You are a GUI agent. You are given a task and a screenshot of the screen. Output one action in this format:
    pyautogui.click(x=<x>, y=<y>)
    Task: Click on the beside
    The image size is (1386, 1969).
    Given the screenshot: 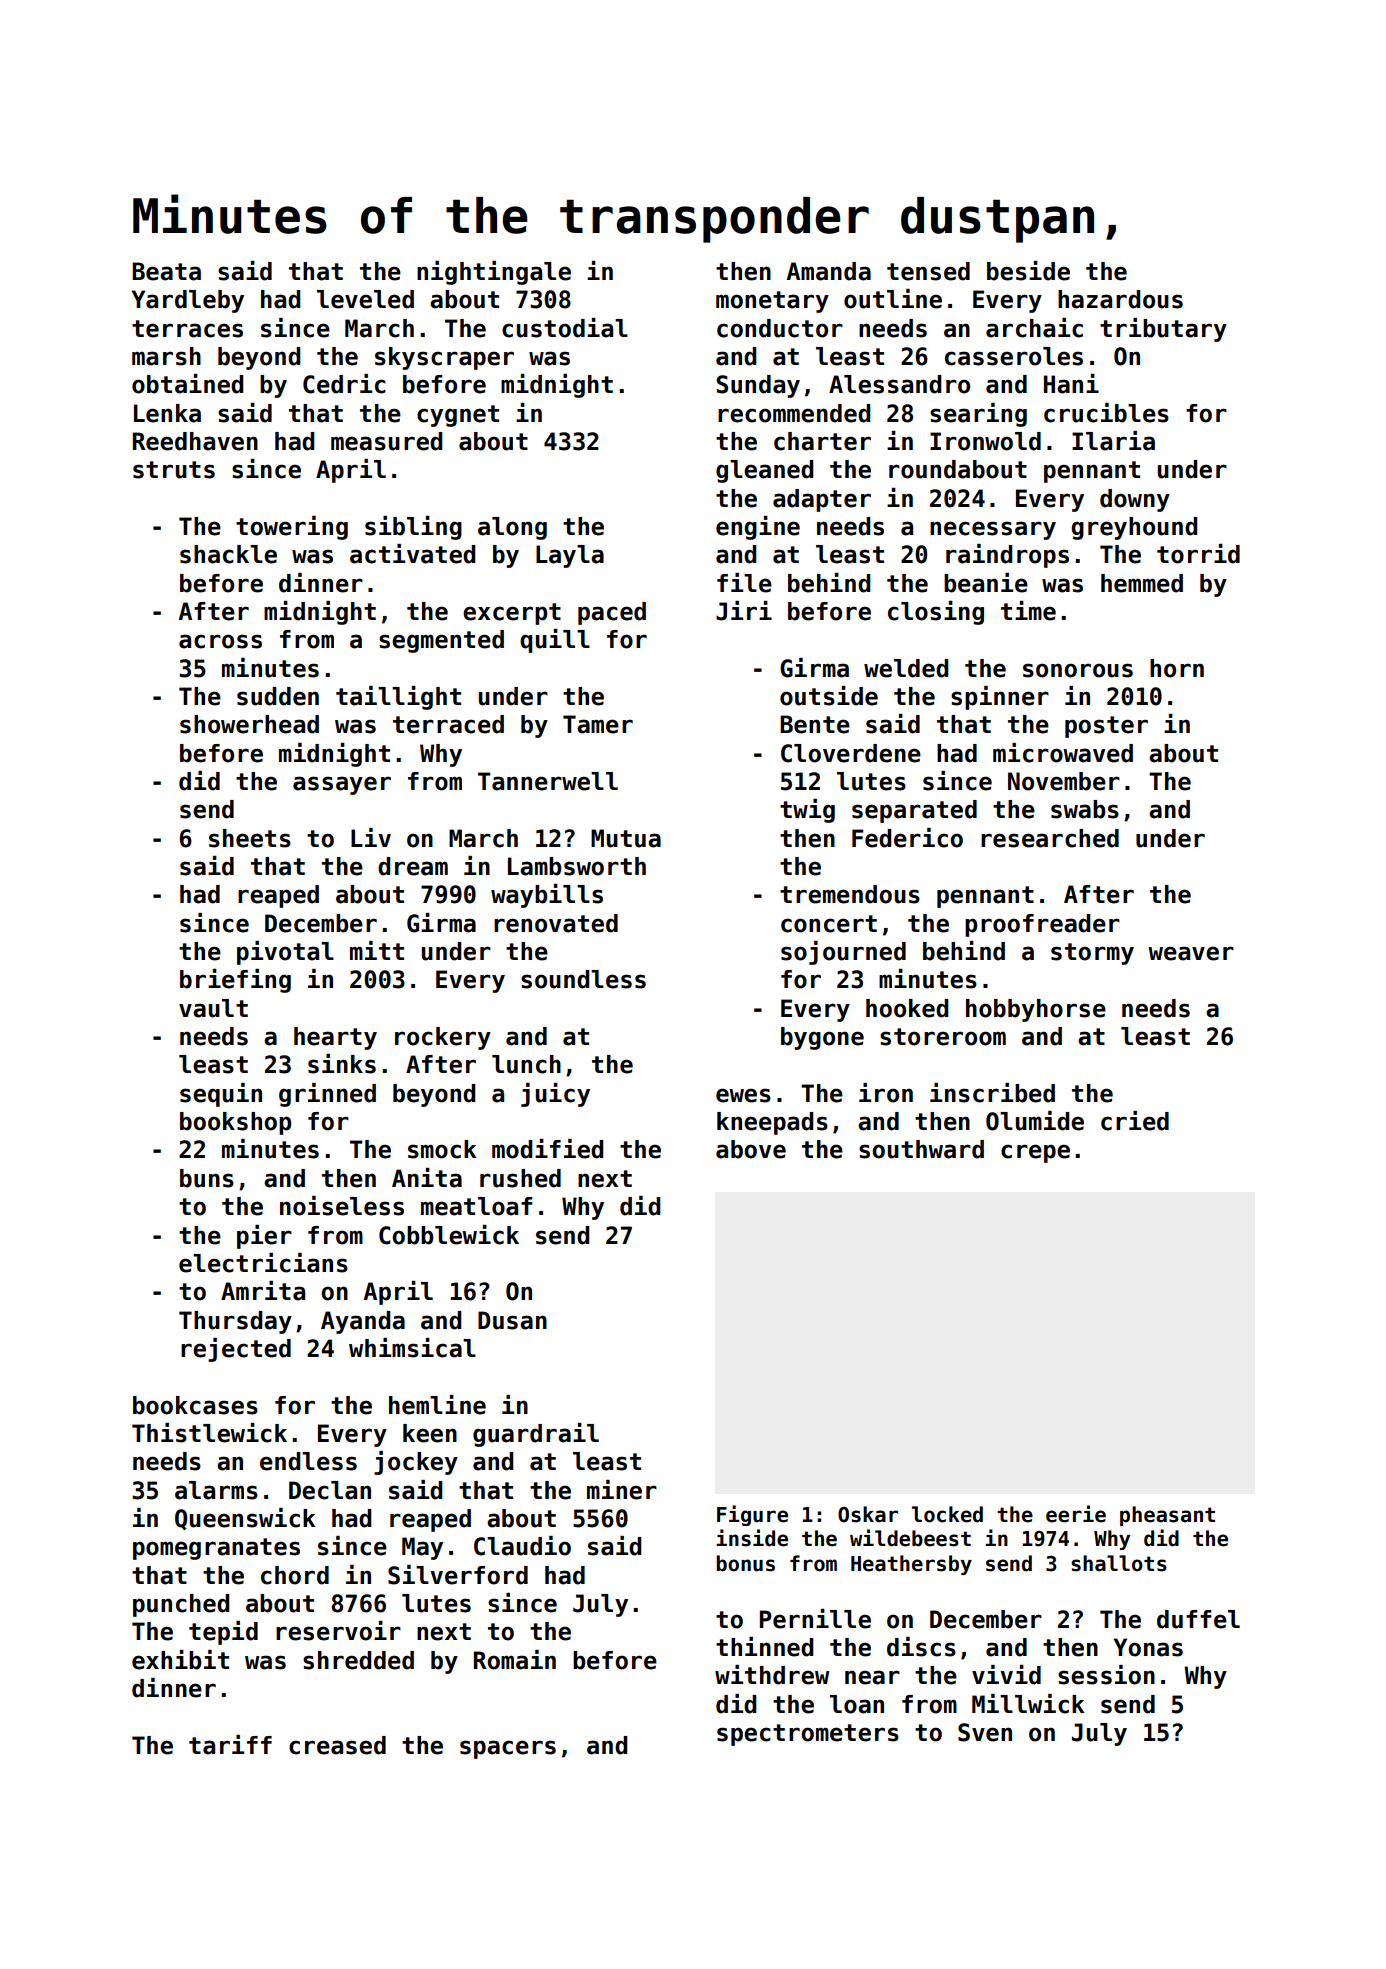 What is the action you would take?
    pyautogui.click(x=1028, y=271)
